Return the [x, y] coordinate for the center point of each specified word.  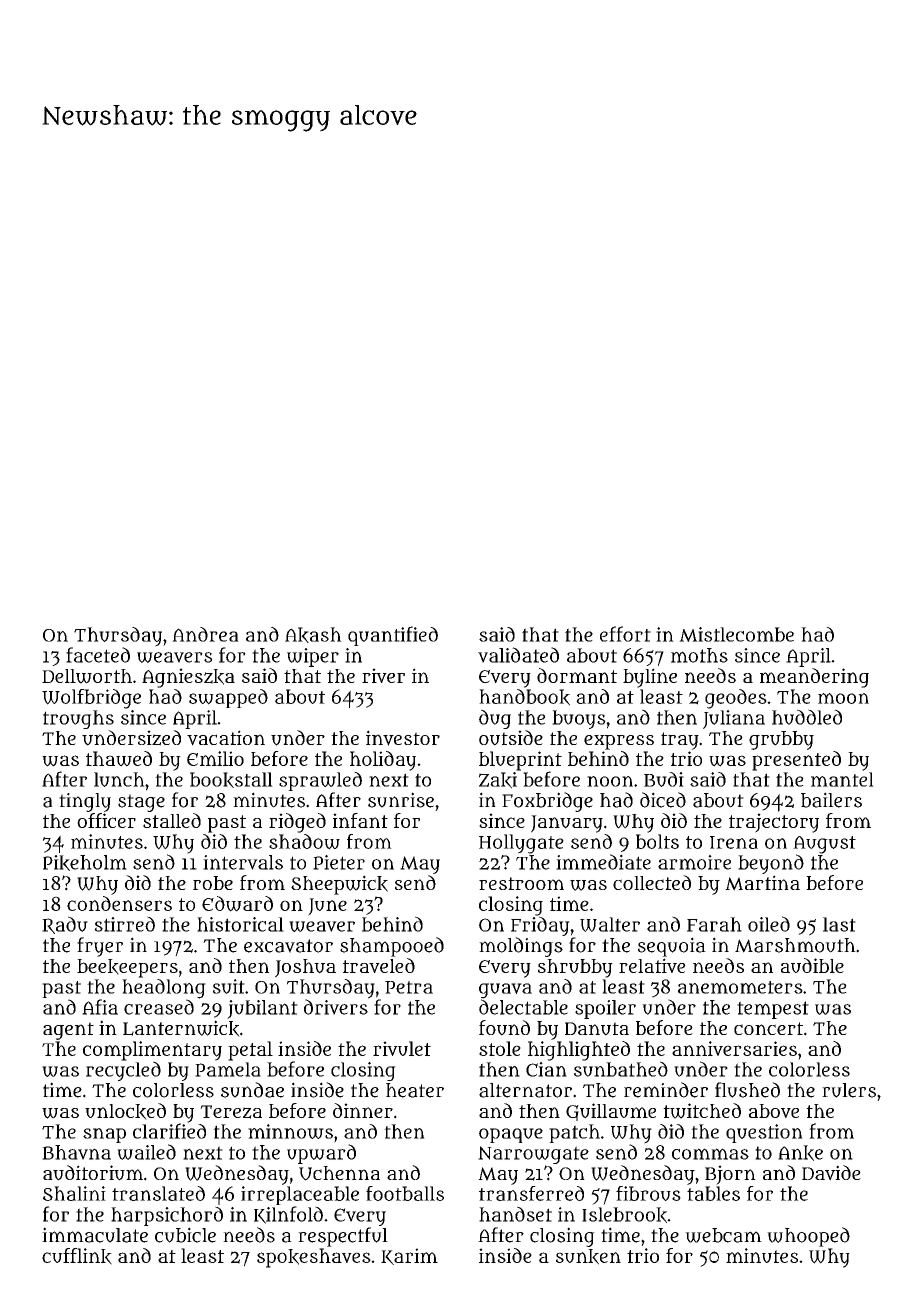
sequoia [672, 947]
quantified [393, 636]
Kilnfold [288, 1215]
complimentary [152, 1051]
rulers [849, 1090]
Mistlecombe [736, 634]
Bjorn [730, 1175]
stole [500, 1048]
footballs [405, 1193]
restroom [521, 883]
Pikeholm [85, 863]
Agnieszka [188, 678]
